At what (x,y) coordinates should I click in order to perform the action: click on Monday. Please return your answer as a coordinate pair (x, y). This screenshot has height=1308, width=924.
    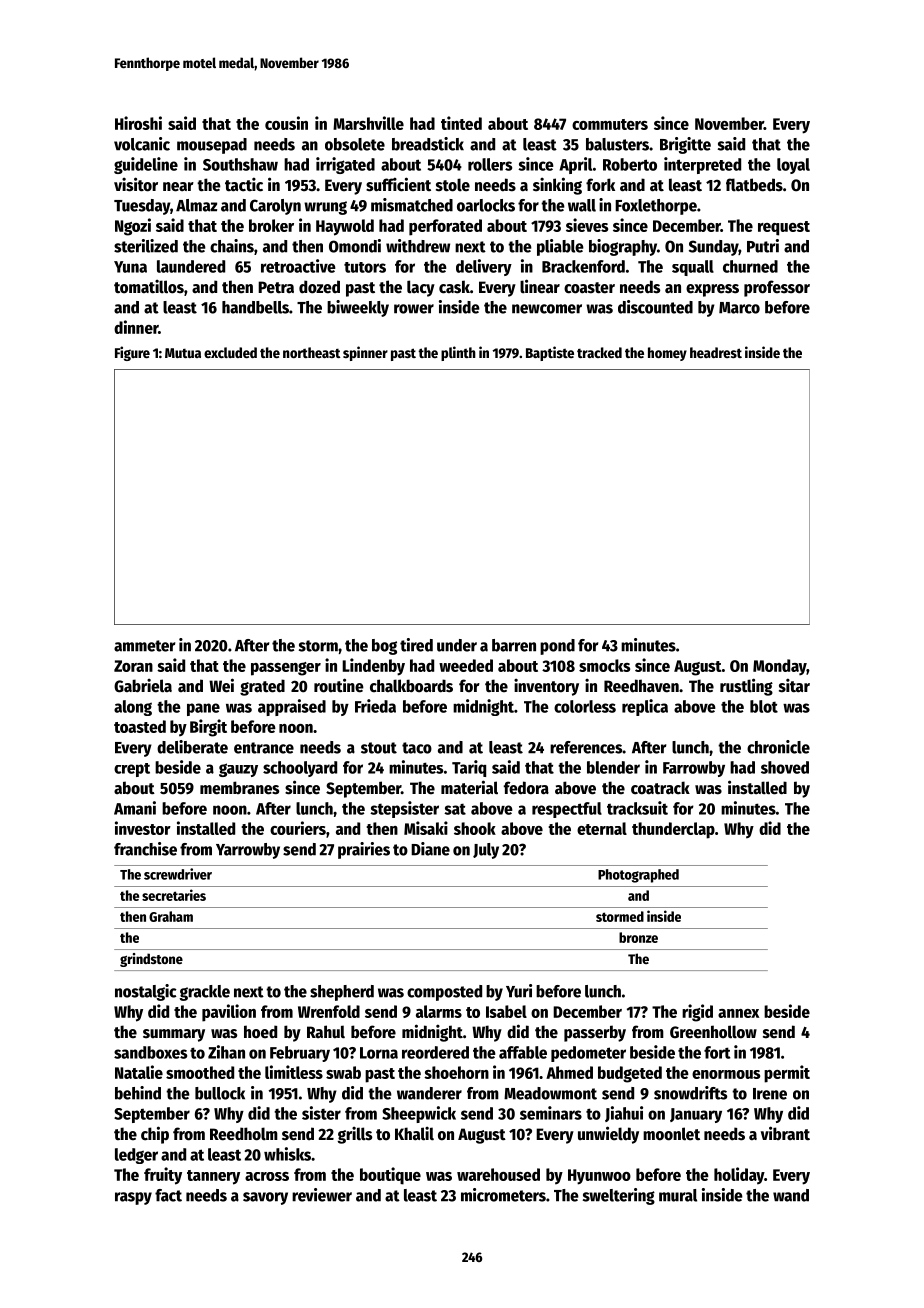
    Looking at the image, I should click on (780, 667).
